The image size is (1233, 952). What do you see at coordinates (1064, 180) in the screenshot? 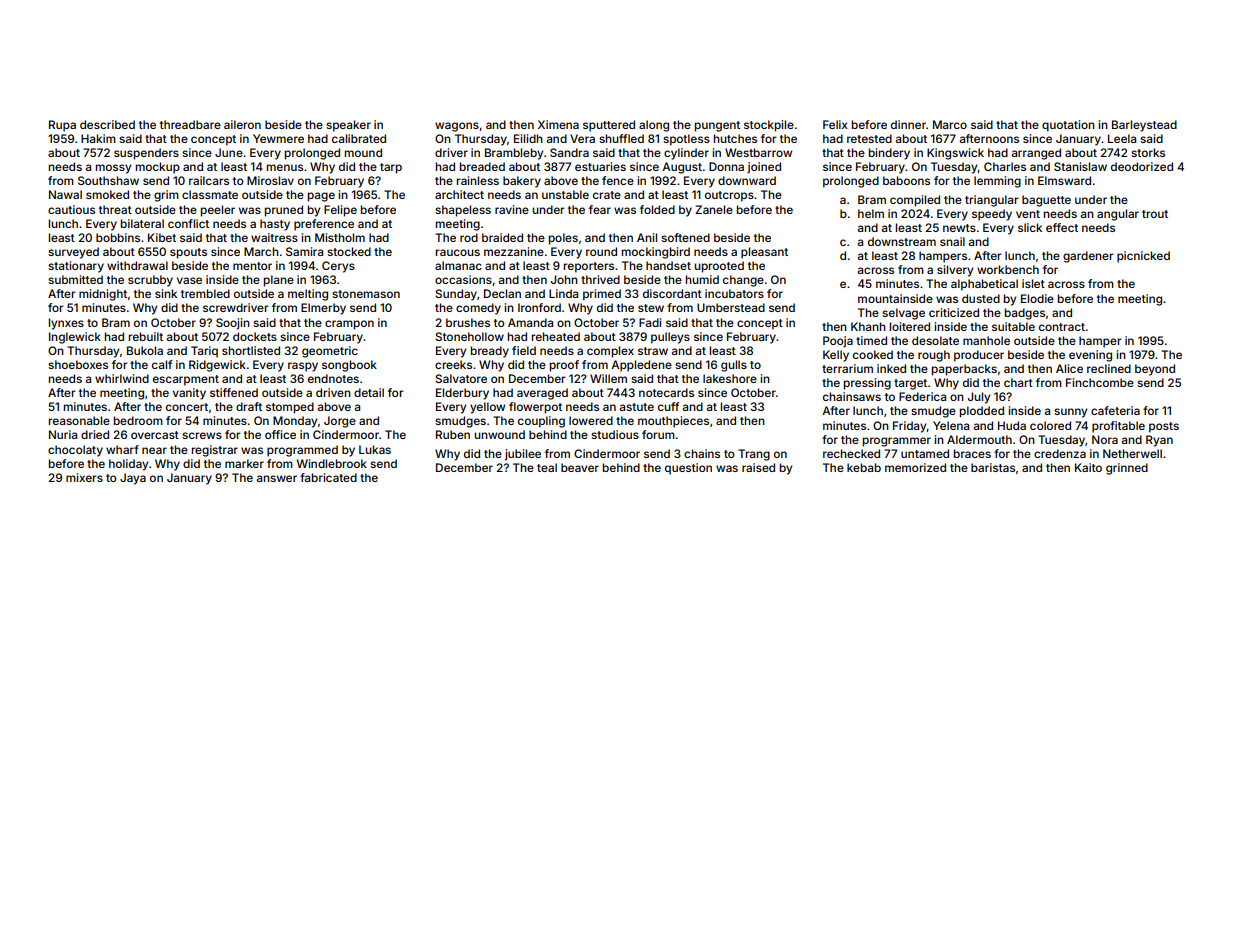
I see `Elmsward` at bounding box center [1064, 180].
